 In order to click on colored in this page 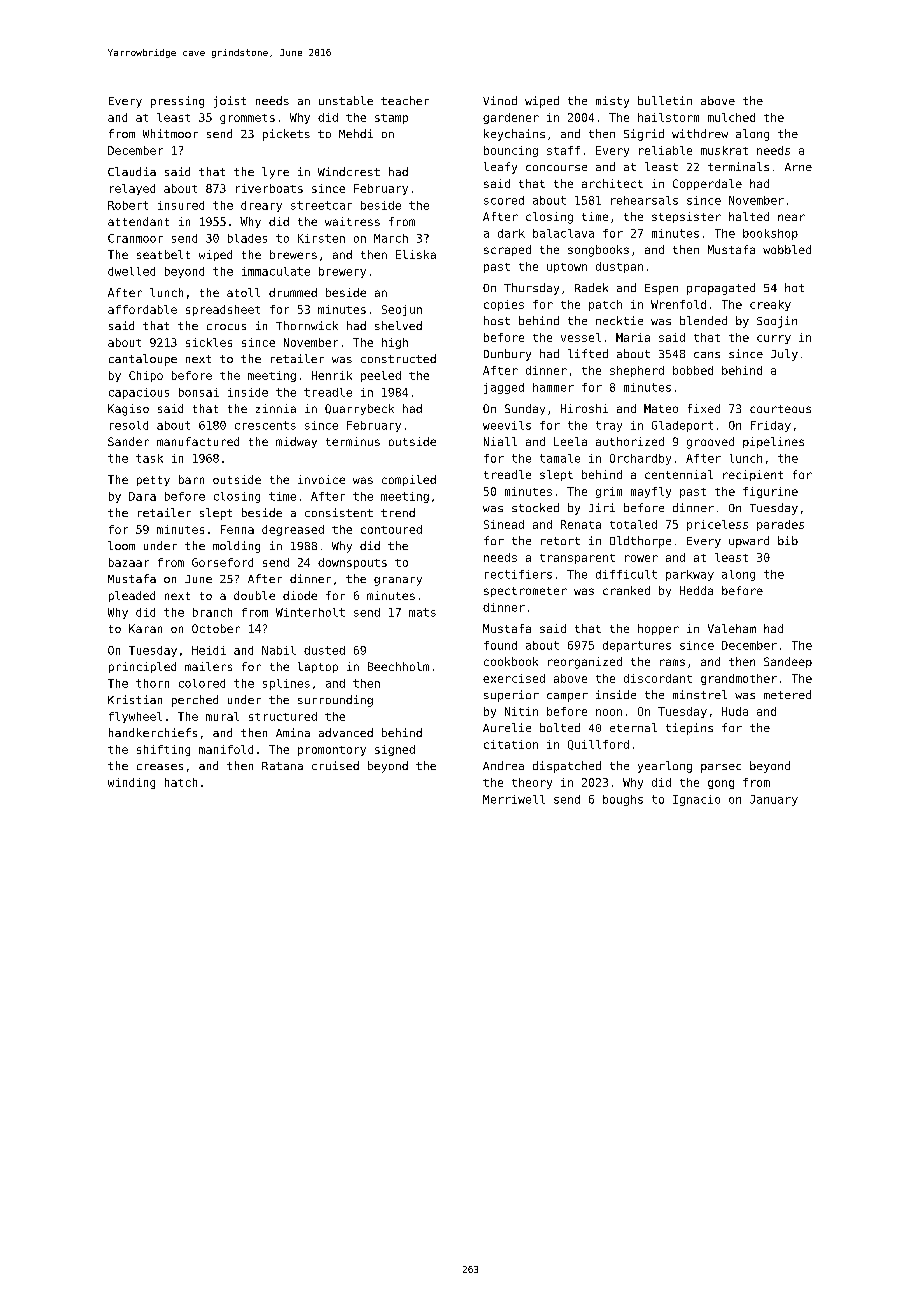, I will do `click(202, 683)`.
